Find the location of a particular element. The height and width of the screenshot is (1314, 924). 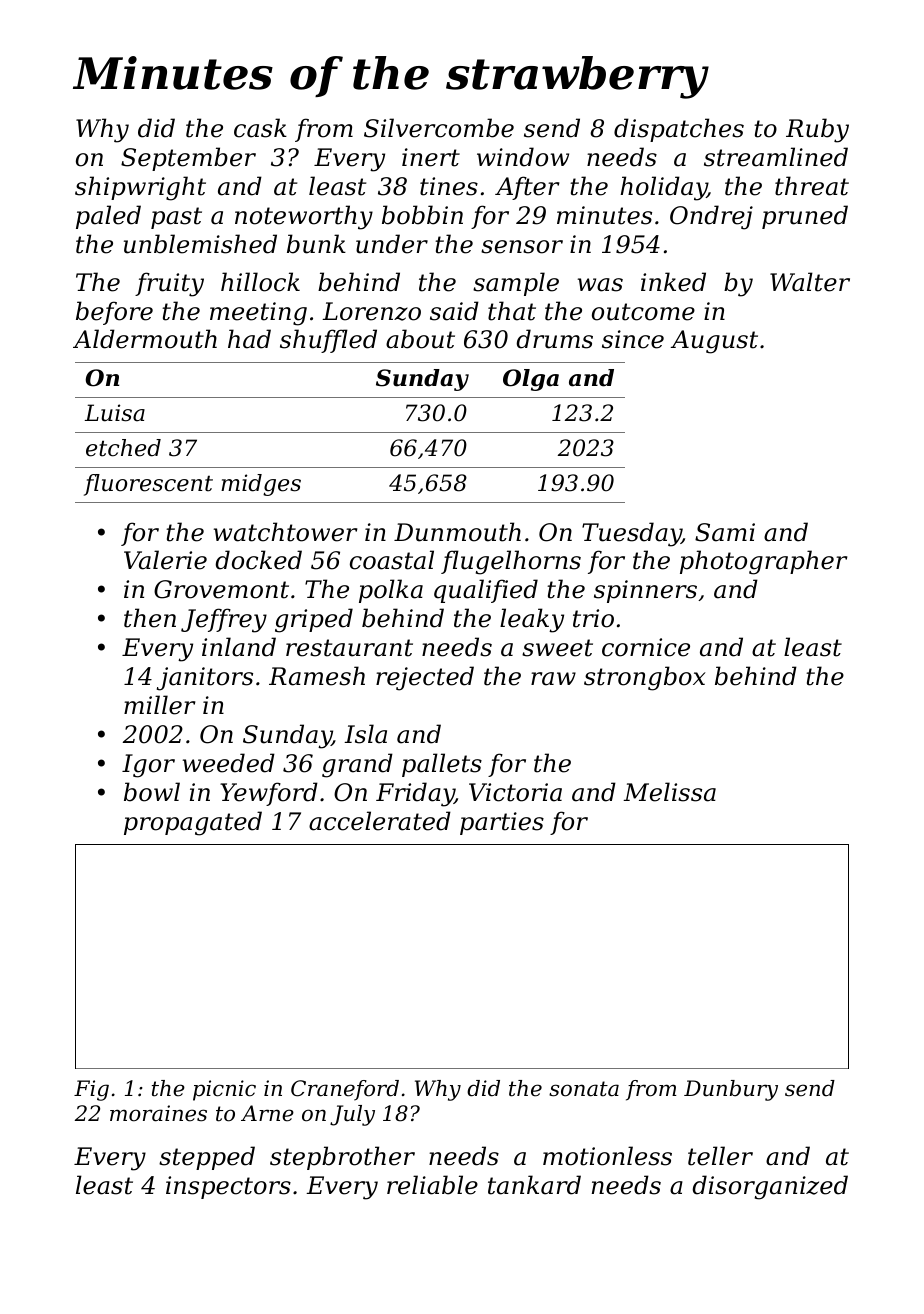

reliable is located at coordinates (432, 1185).
